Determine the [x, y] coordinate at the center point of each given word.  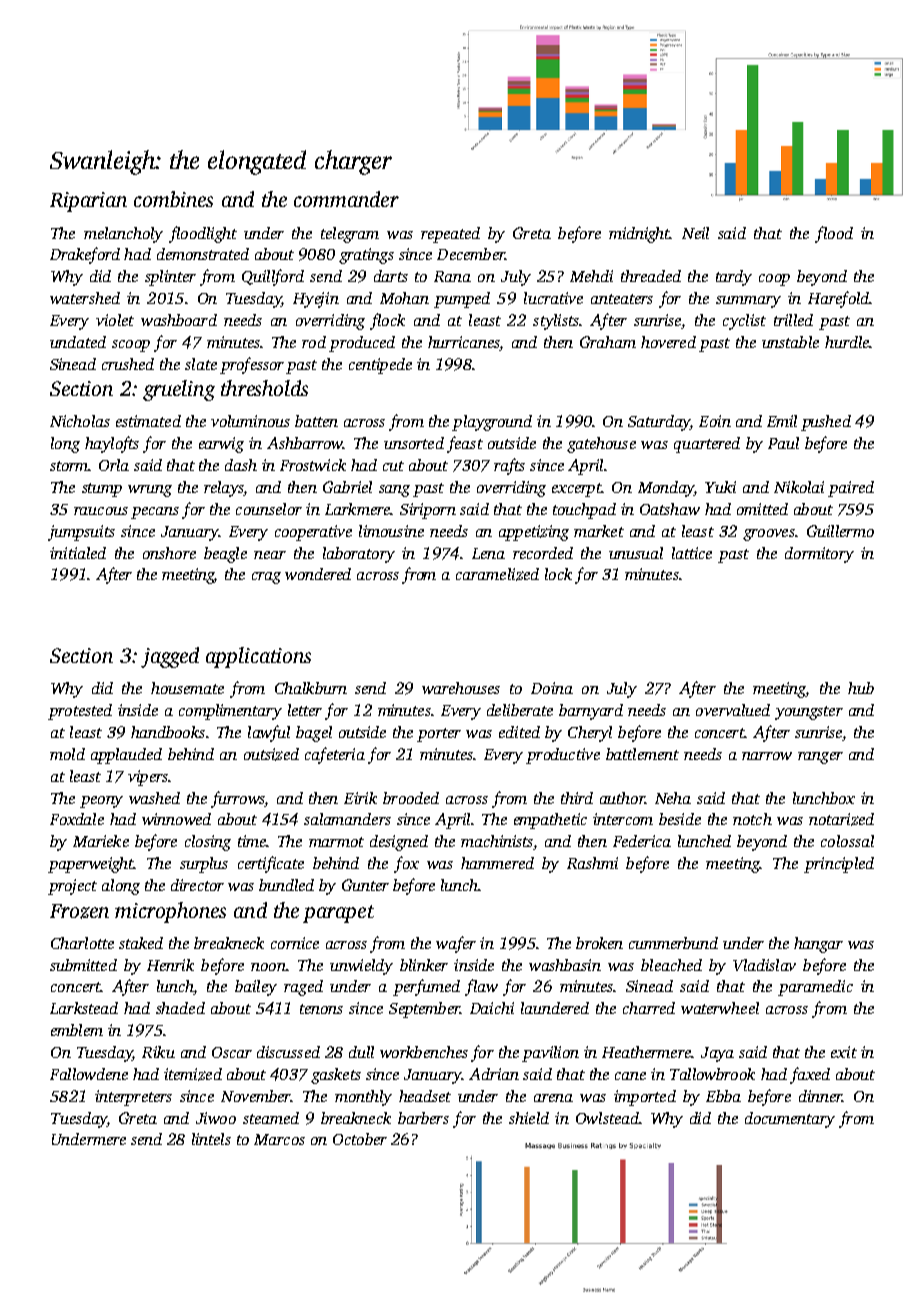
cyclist [744, 322]
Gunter [365, 885]
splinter [170, 278]
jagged [170, 657]
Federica [642, 841]
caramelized [497, 574]
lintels [211, 1139]
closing [208, 843]
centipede [380, 366]
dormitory [819, 555]
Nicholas [80, 421]
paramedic [815, 988]
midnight [639, 235]
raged [303, 988]
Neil [695, 233]
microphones [170, 912]
